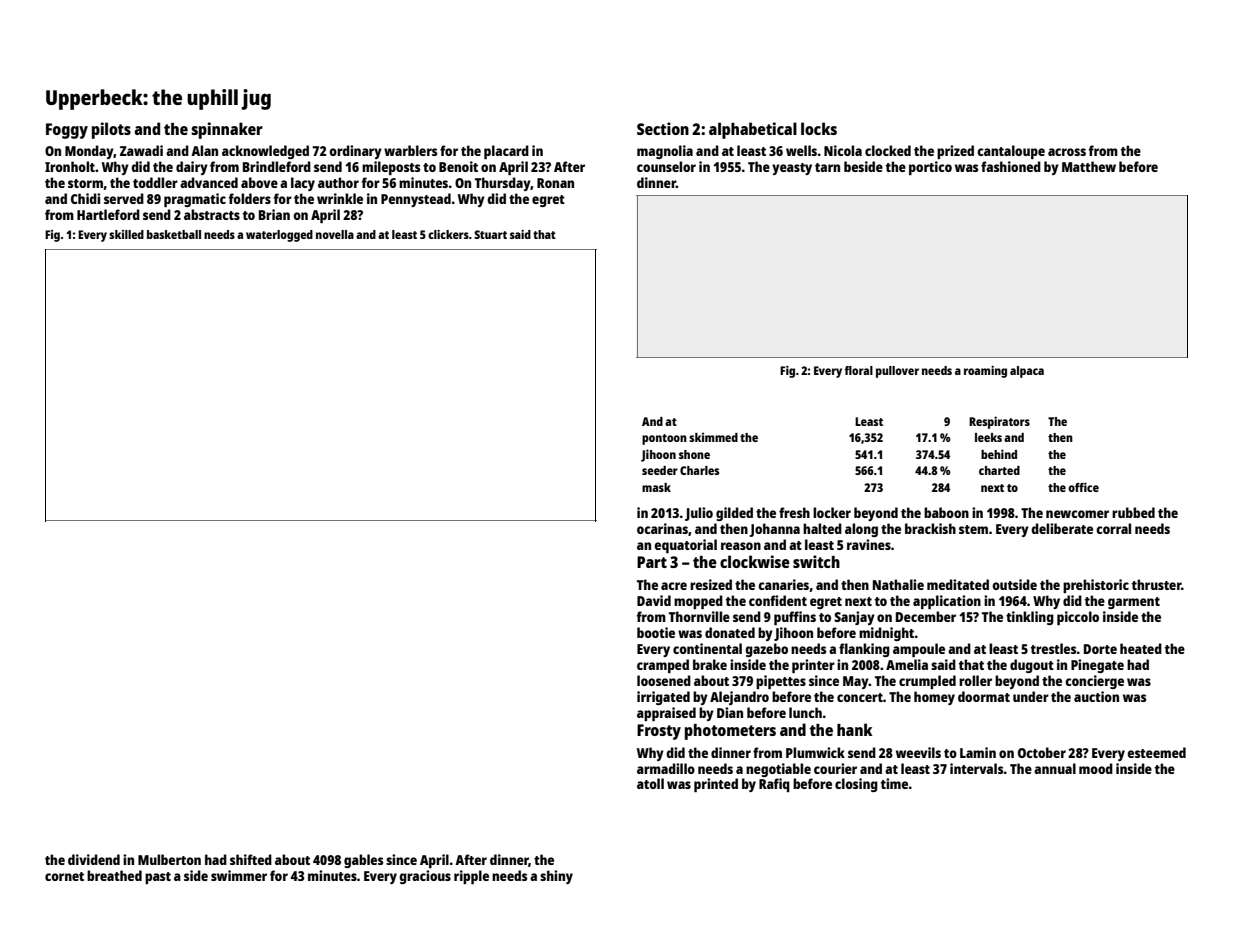 Image resolution: width=1233 pixels, height=952 pixels. What do you see at coordinates (663, 128) in the screenshot?
I see `Section` at bounding box center [663, 128].
